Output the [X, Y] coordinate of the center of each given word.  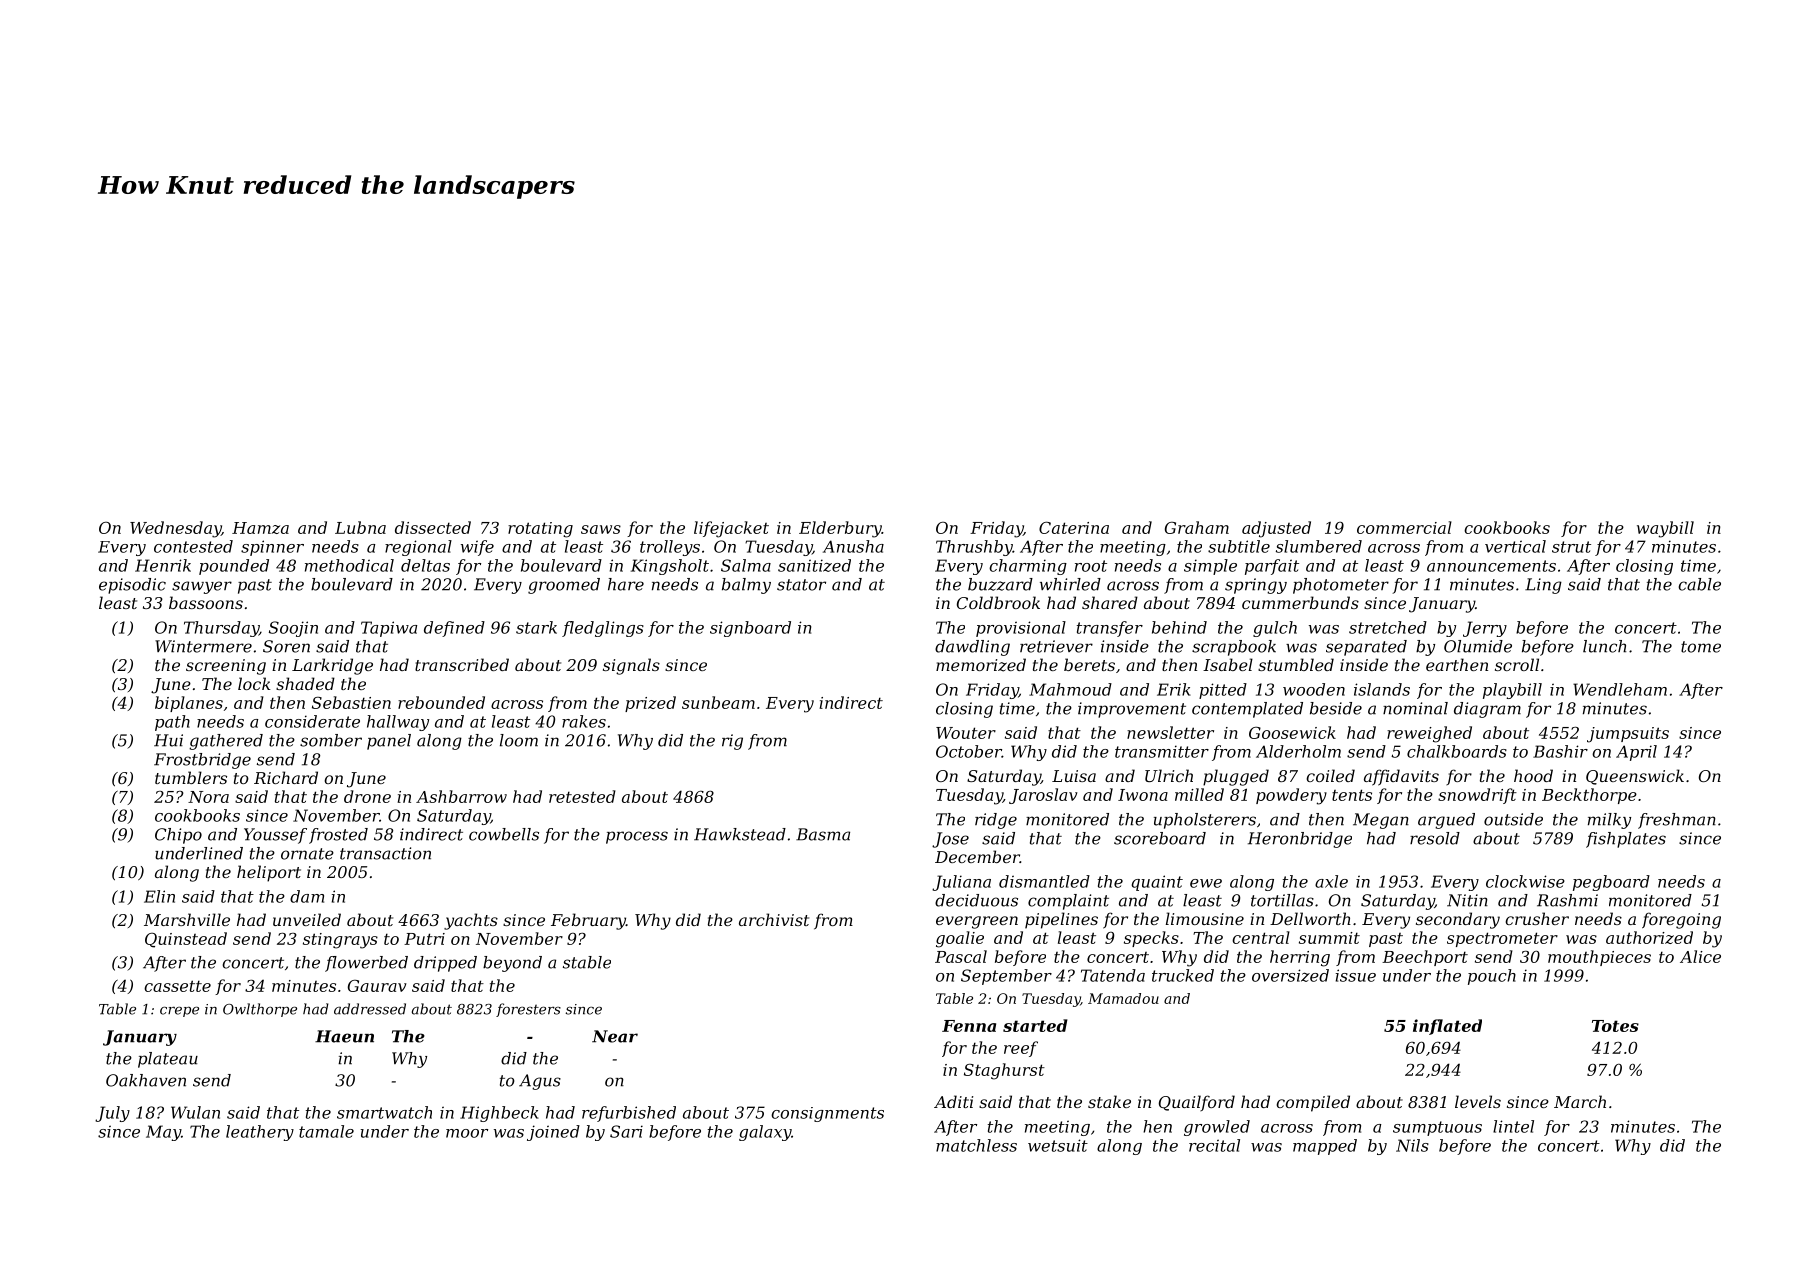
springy [1256, 586]
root [1091, 566]
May [163, 1133]
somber [331, 740]
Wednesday [175, 529]
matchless [976, 1145]
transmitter [1162, 751]
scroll [1517, 664]
